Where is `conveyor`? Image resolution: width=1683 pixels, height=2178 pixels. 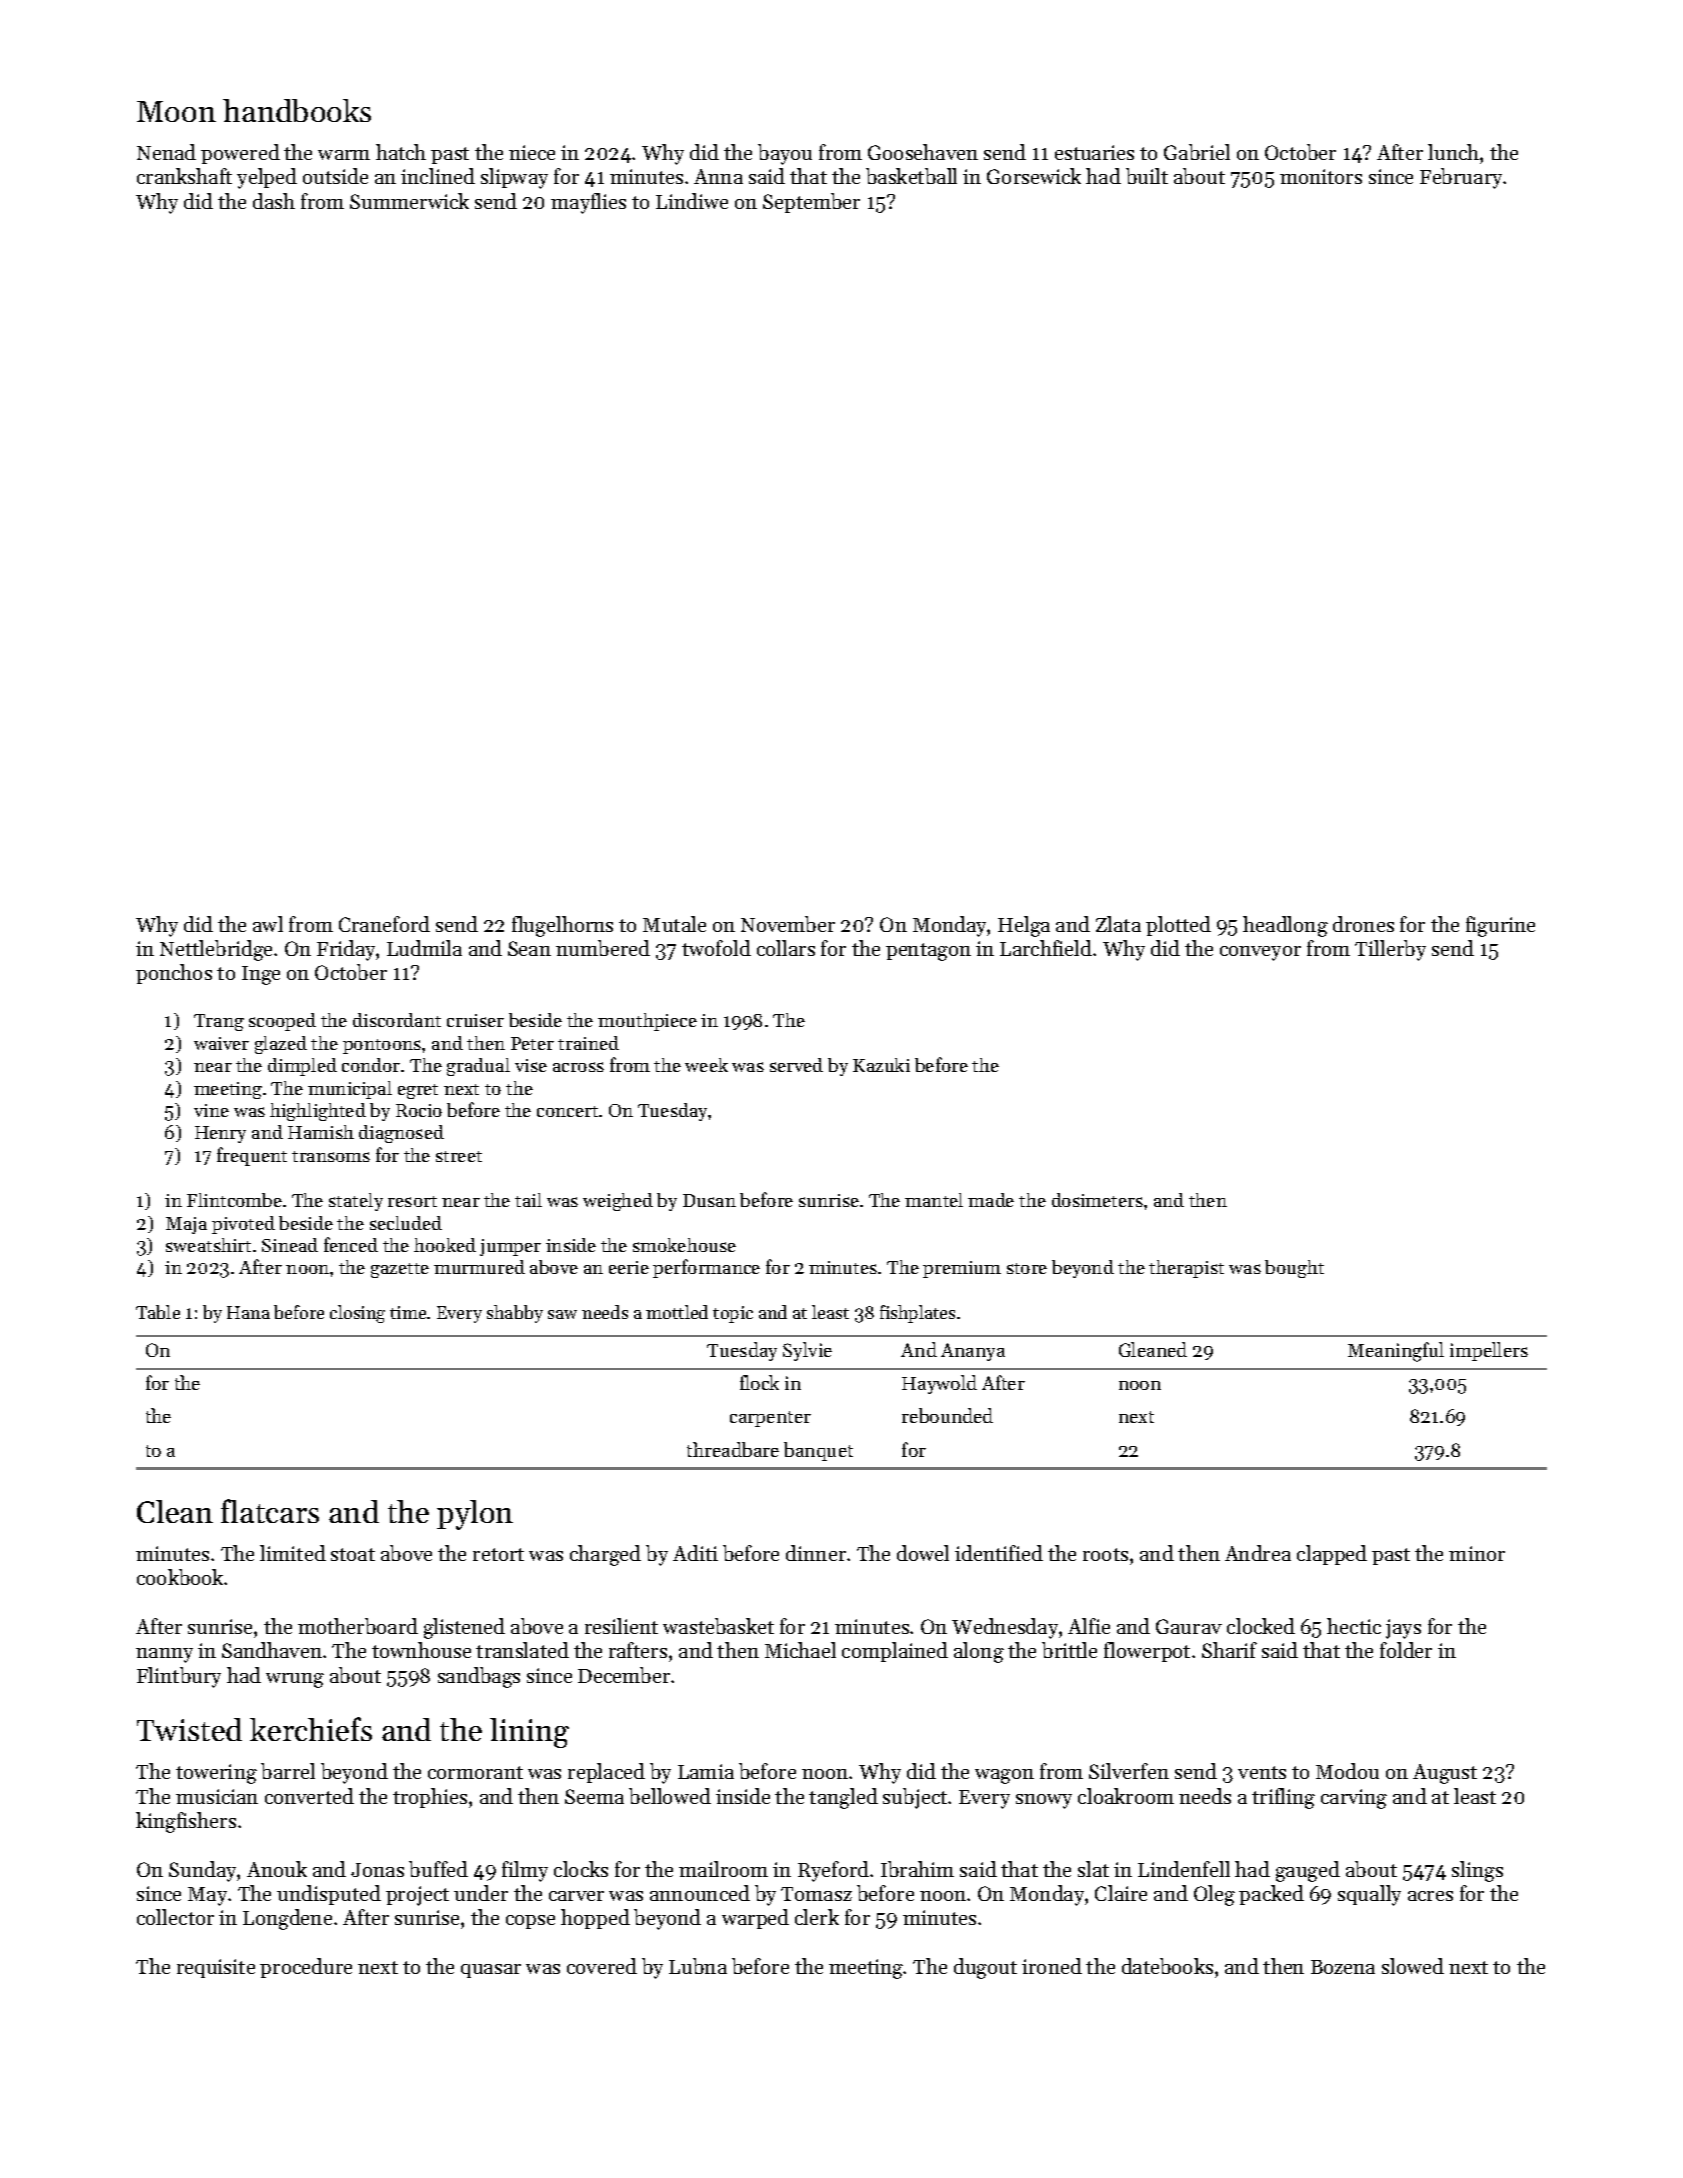 conveyor is located at coordinates (1260, 953).
